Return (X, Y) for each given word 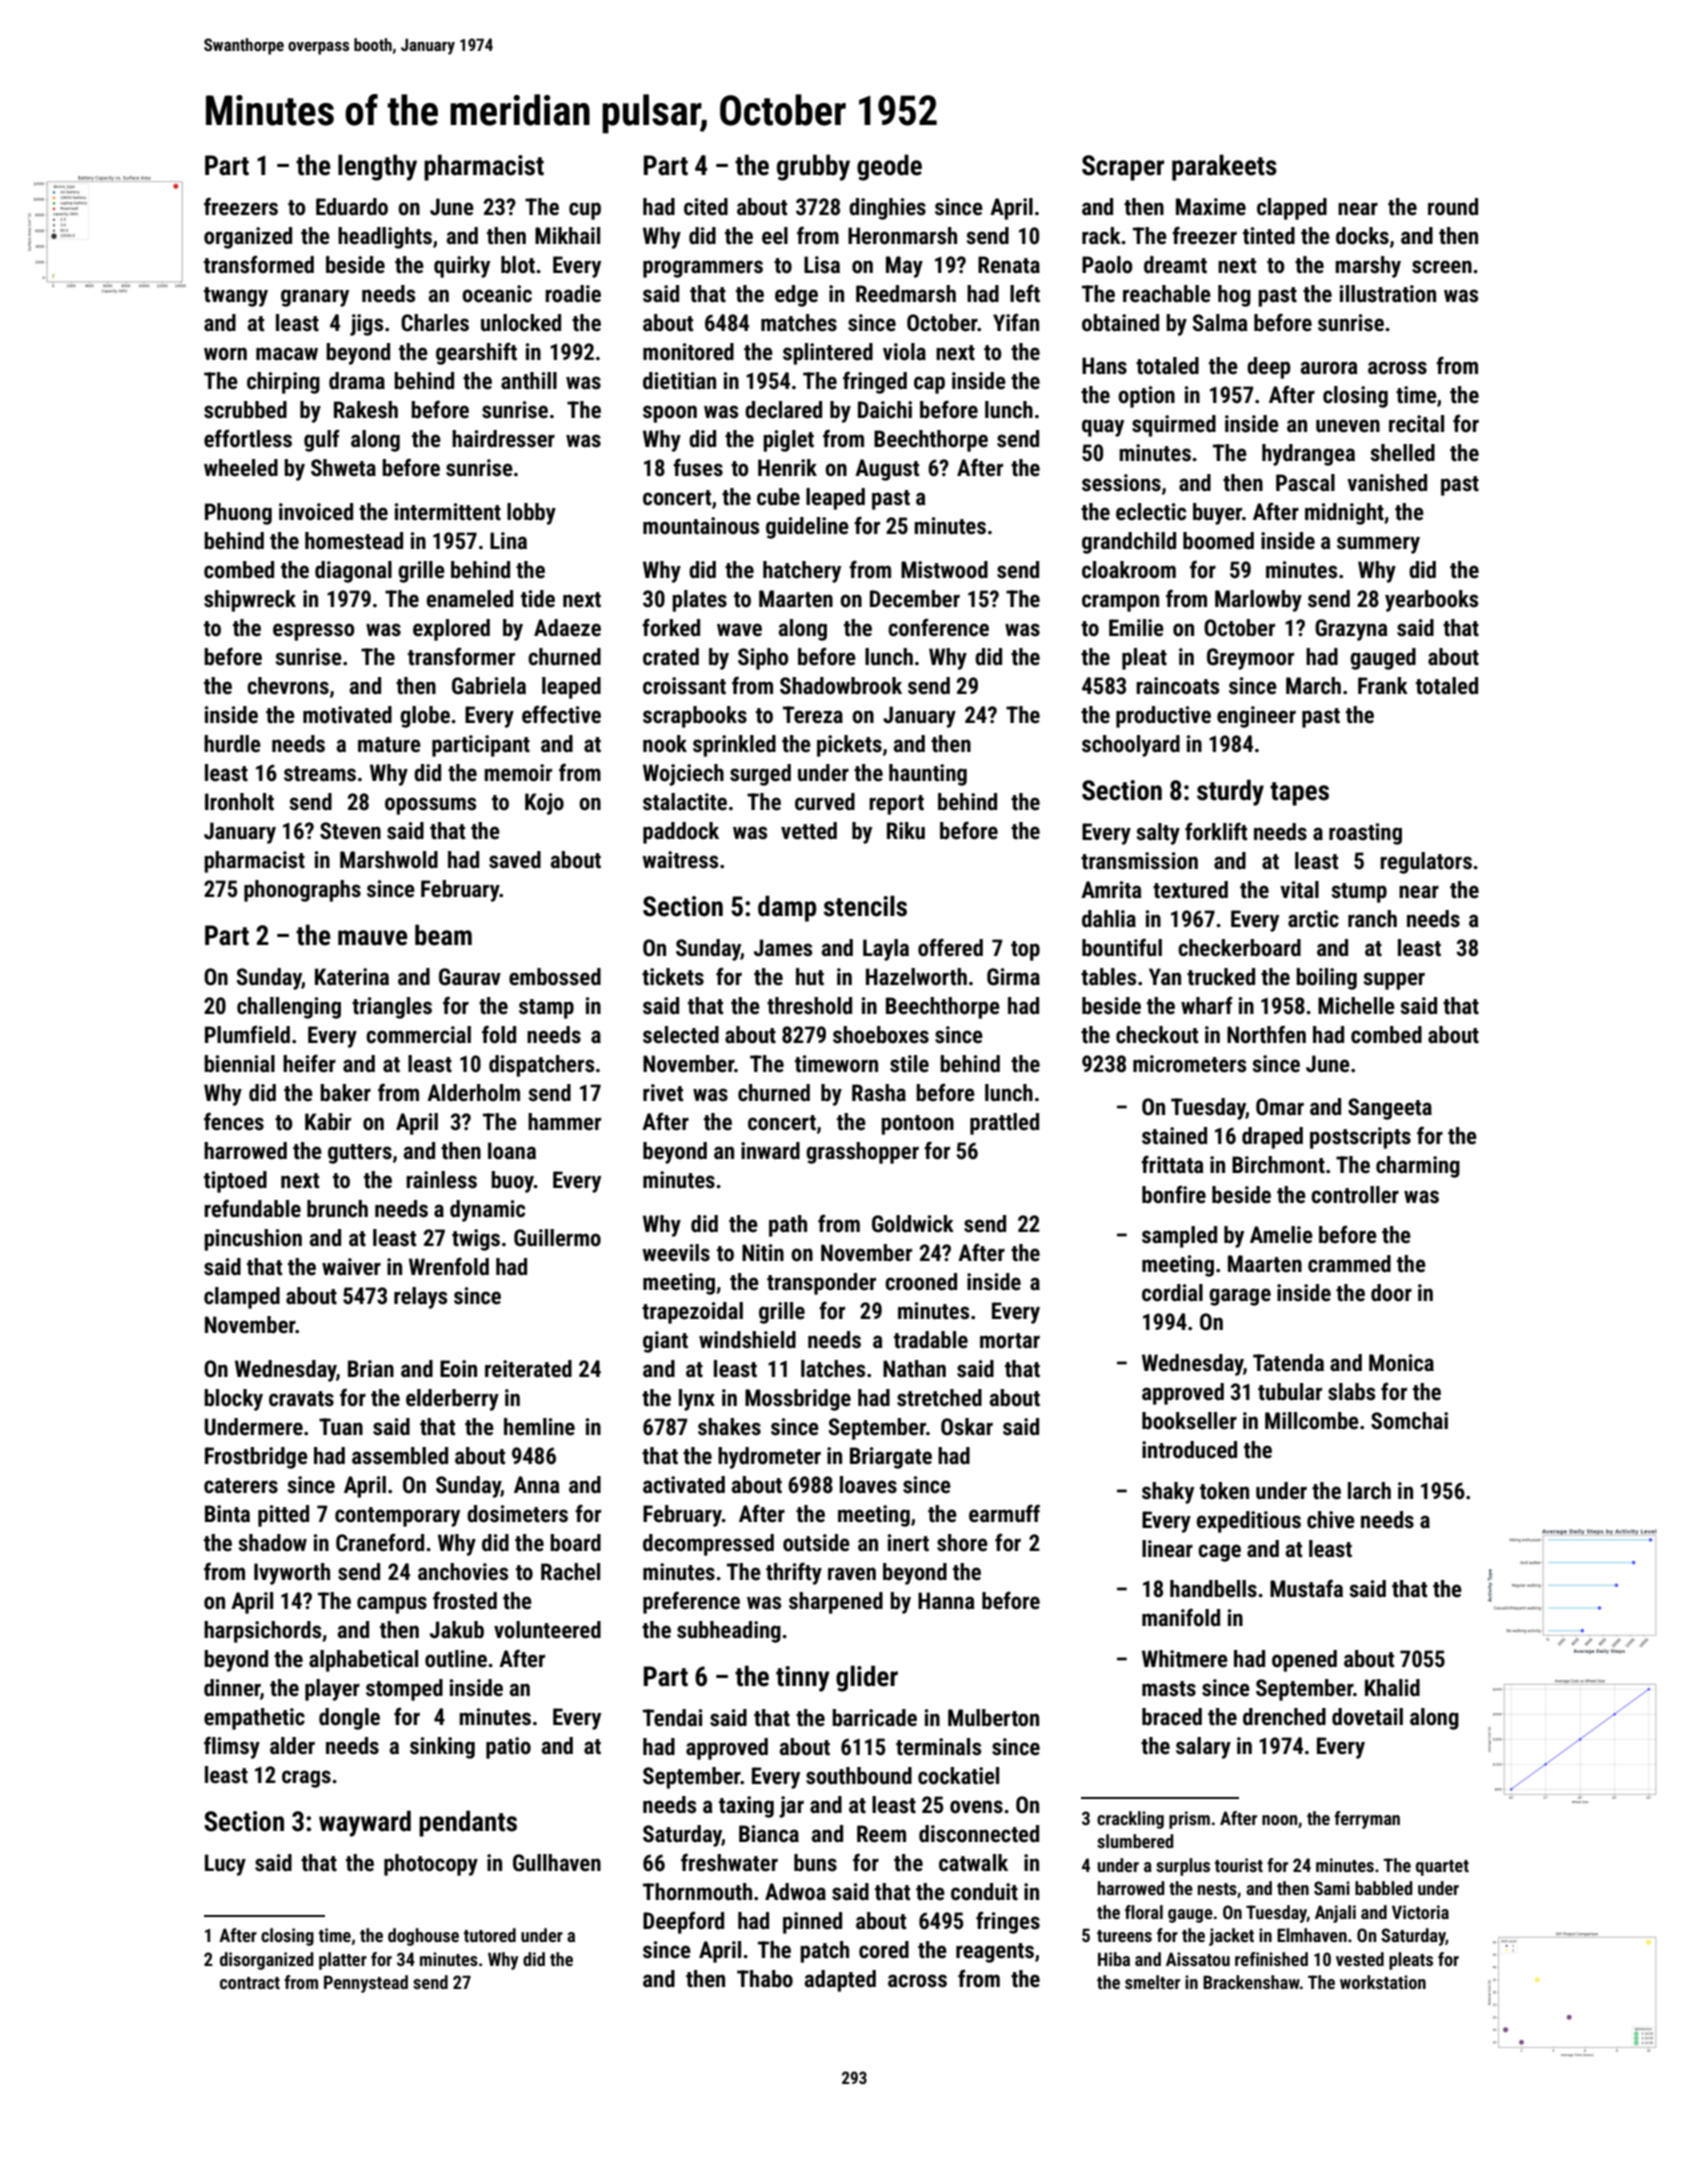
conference (938, 627)
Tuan (341, 1427)
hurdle (232, 744)
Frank (1383, 685)
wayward (365, 1823)
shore (962, 1543)
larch (1369, 1491)
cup (585, 211)
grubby (813, 167)
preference (691, 1602)
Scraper (1123, 168)
